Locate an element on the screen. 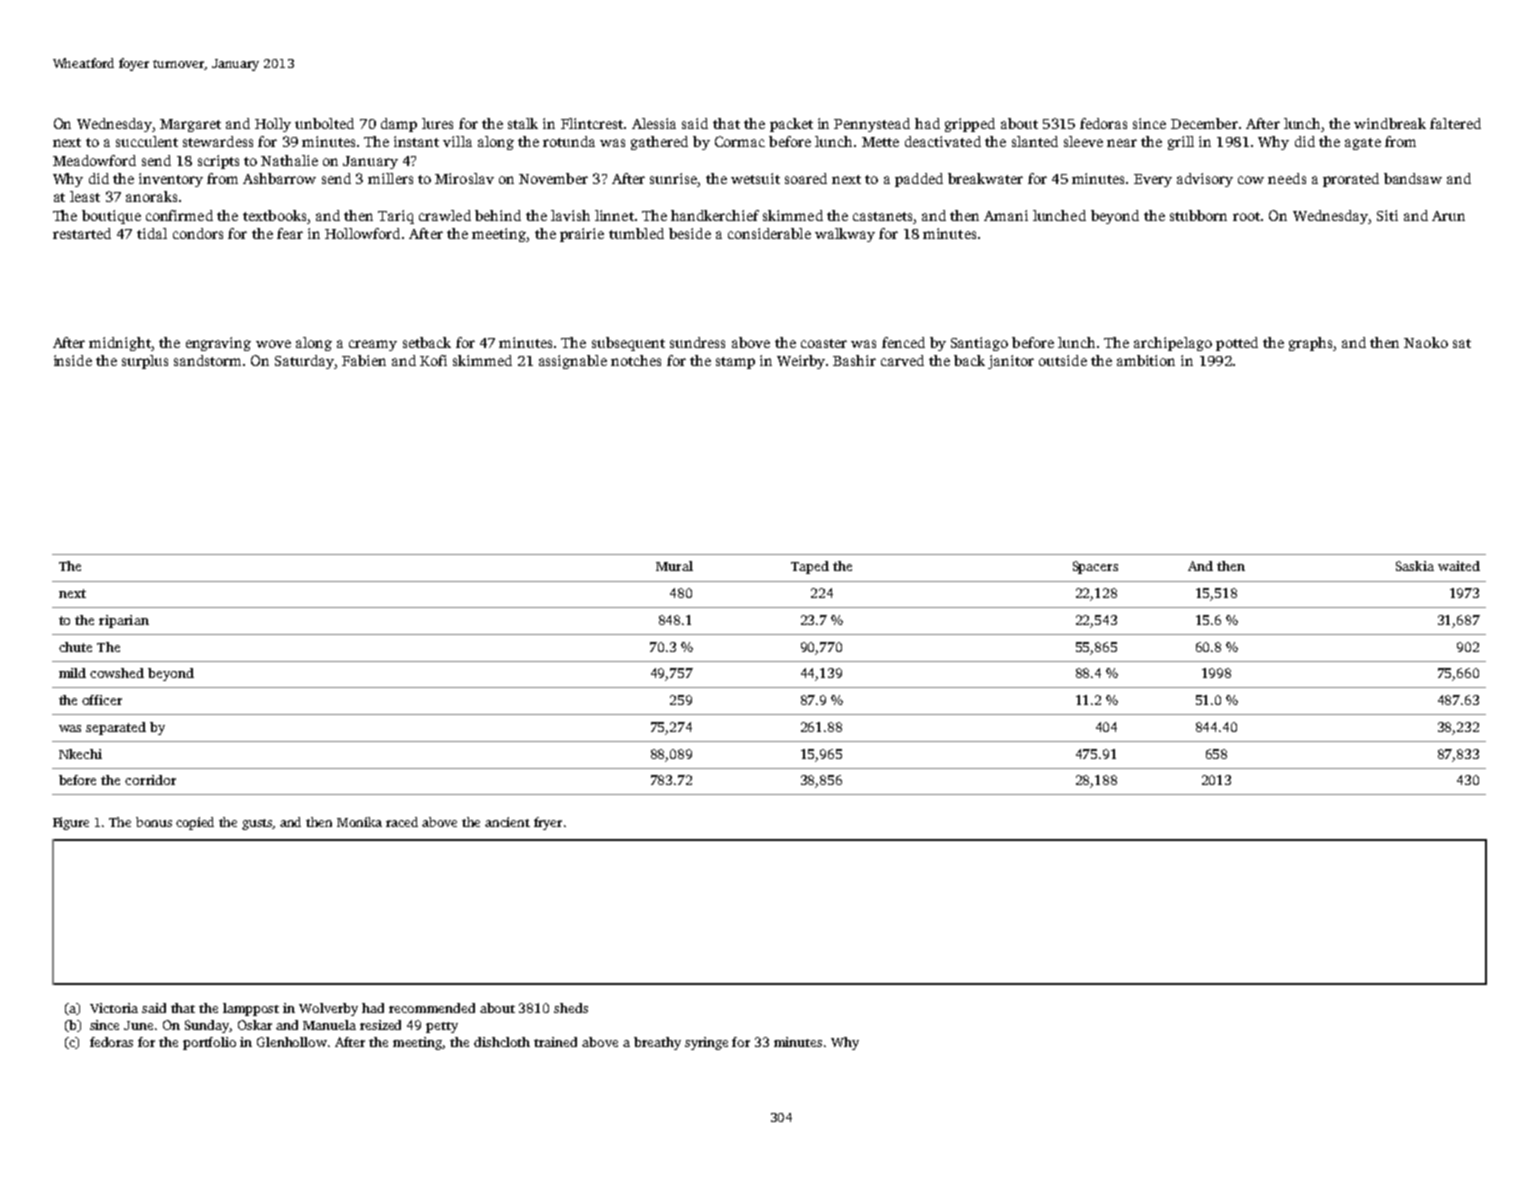  cowshed is located at coordinates (117, 673).
